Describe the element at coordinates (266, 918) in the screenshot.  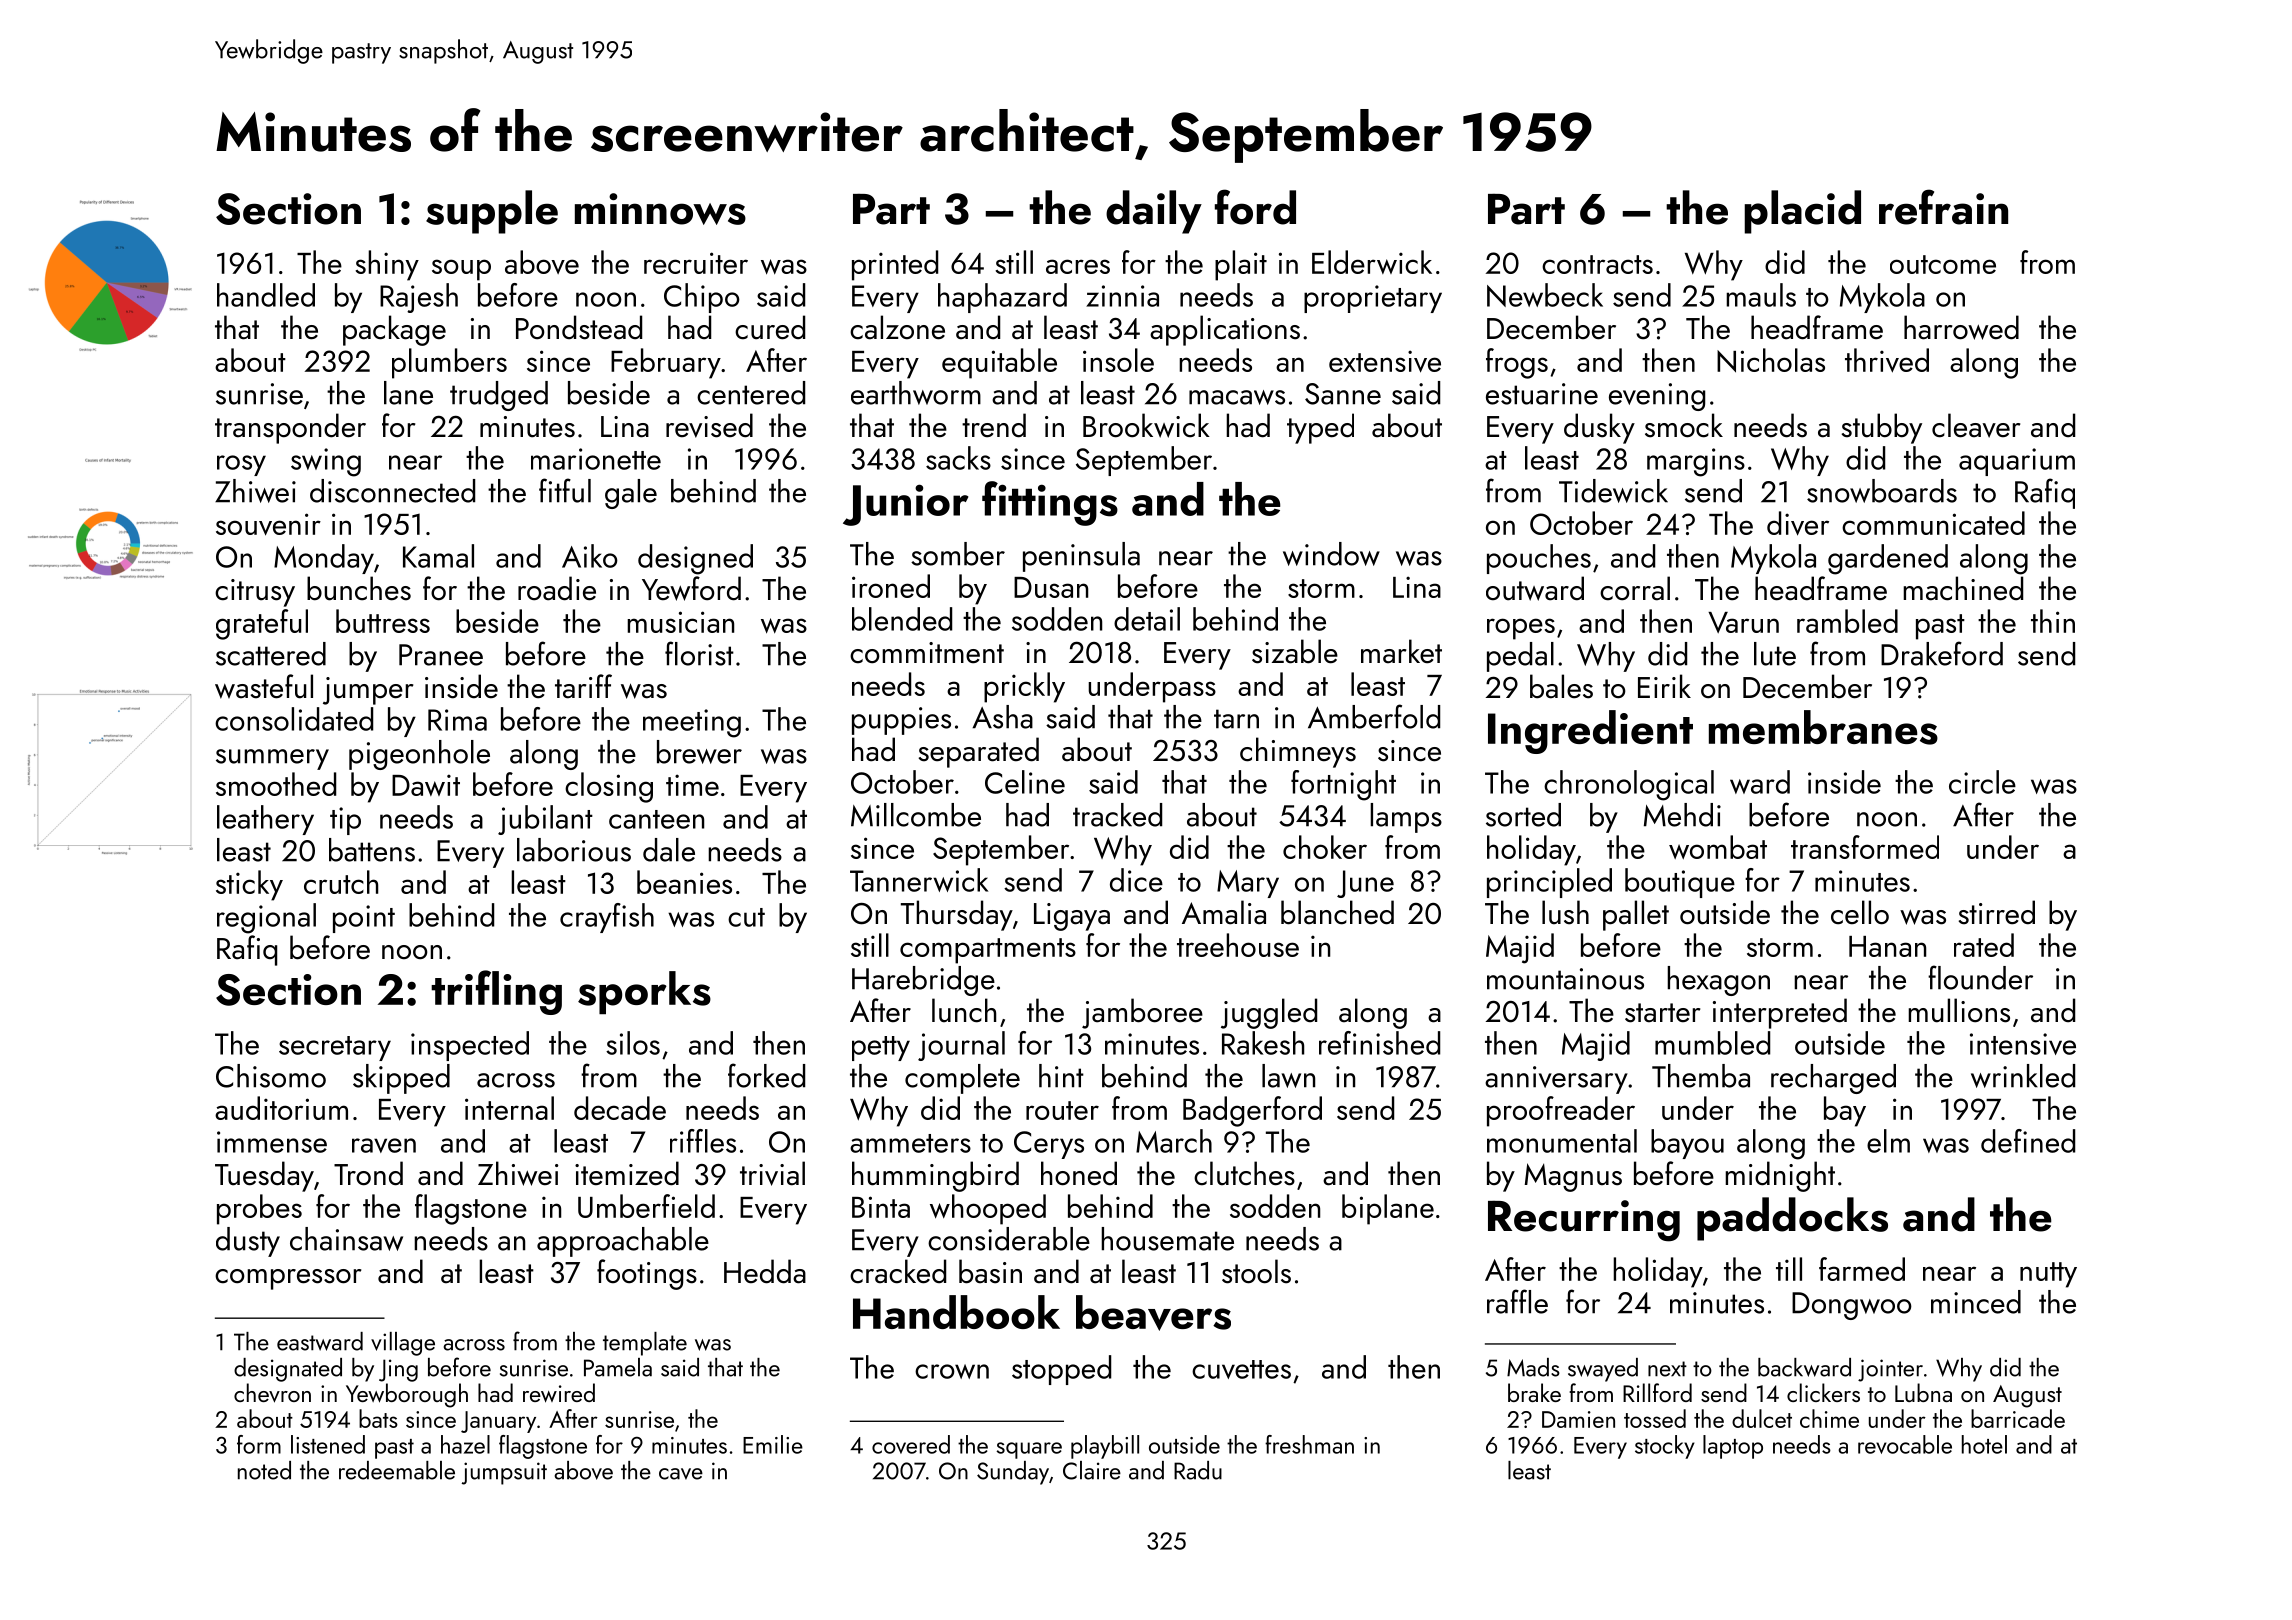
I see `regional` at that location.
